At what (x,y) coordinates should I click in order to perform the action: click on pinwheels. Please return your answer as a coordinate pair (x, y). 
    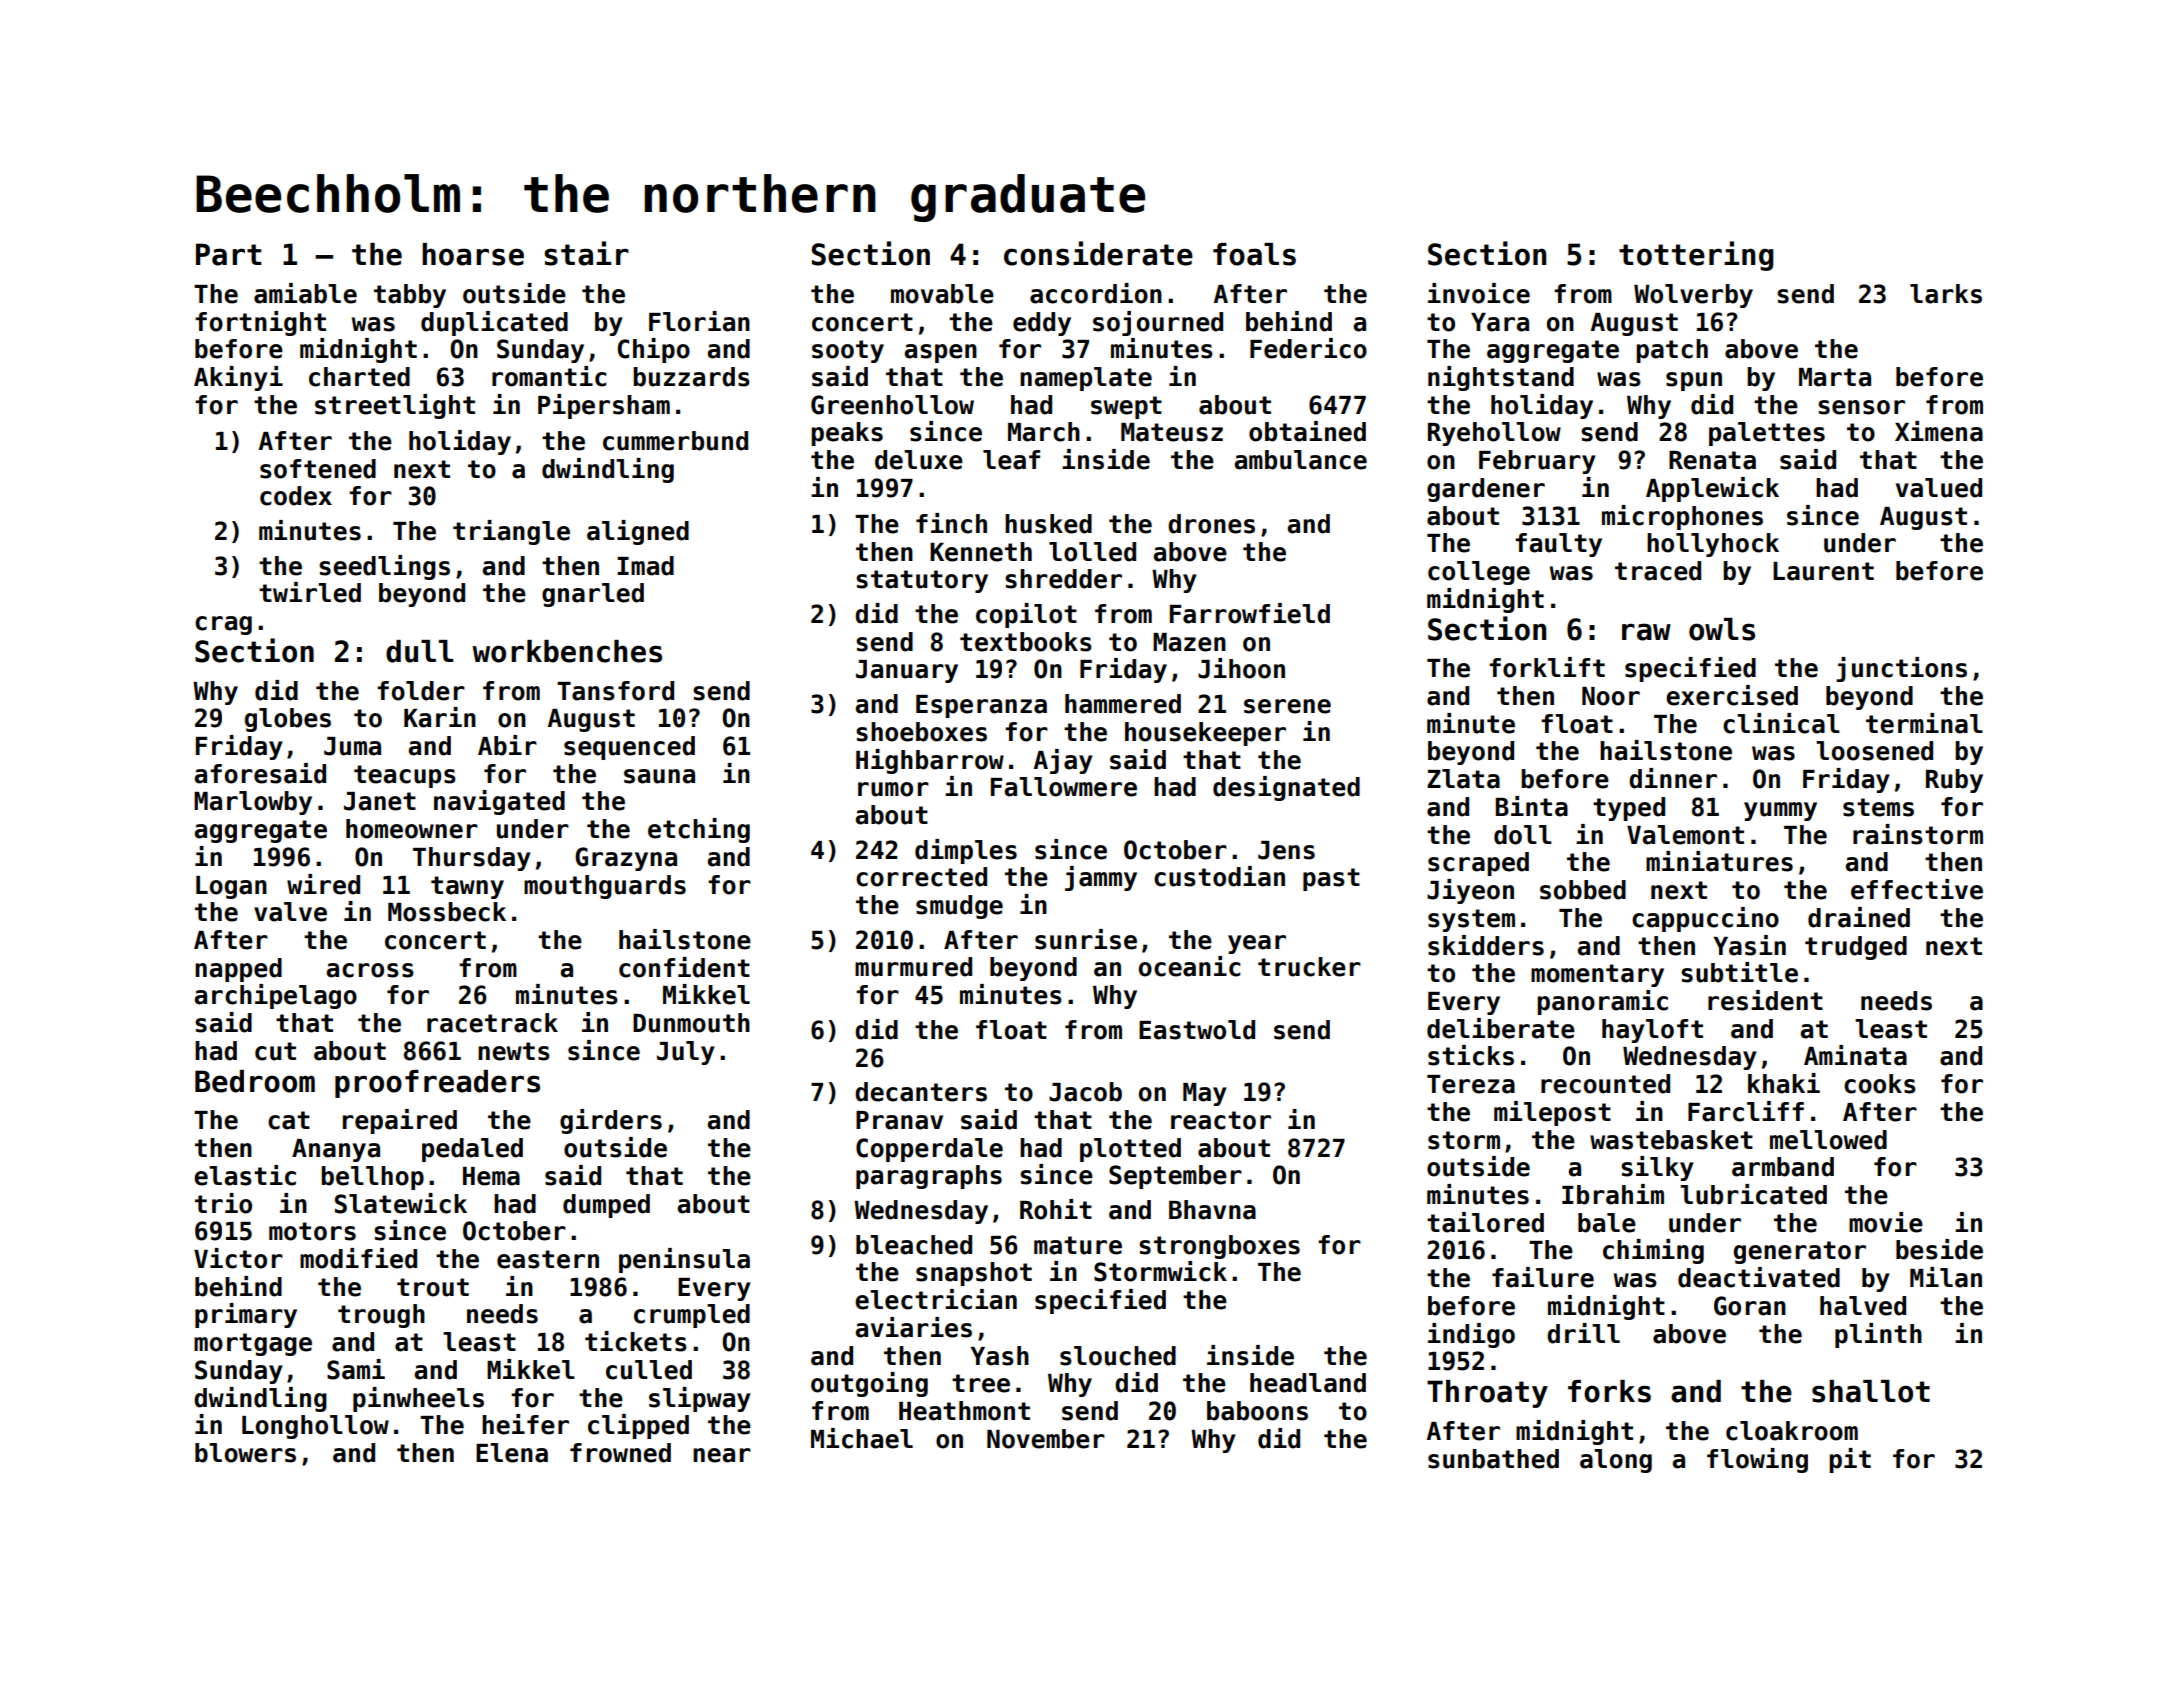
    Looking at the image, I should click on (418, 1399).
